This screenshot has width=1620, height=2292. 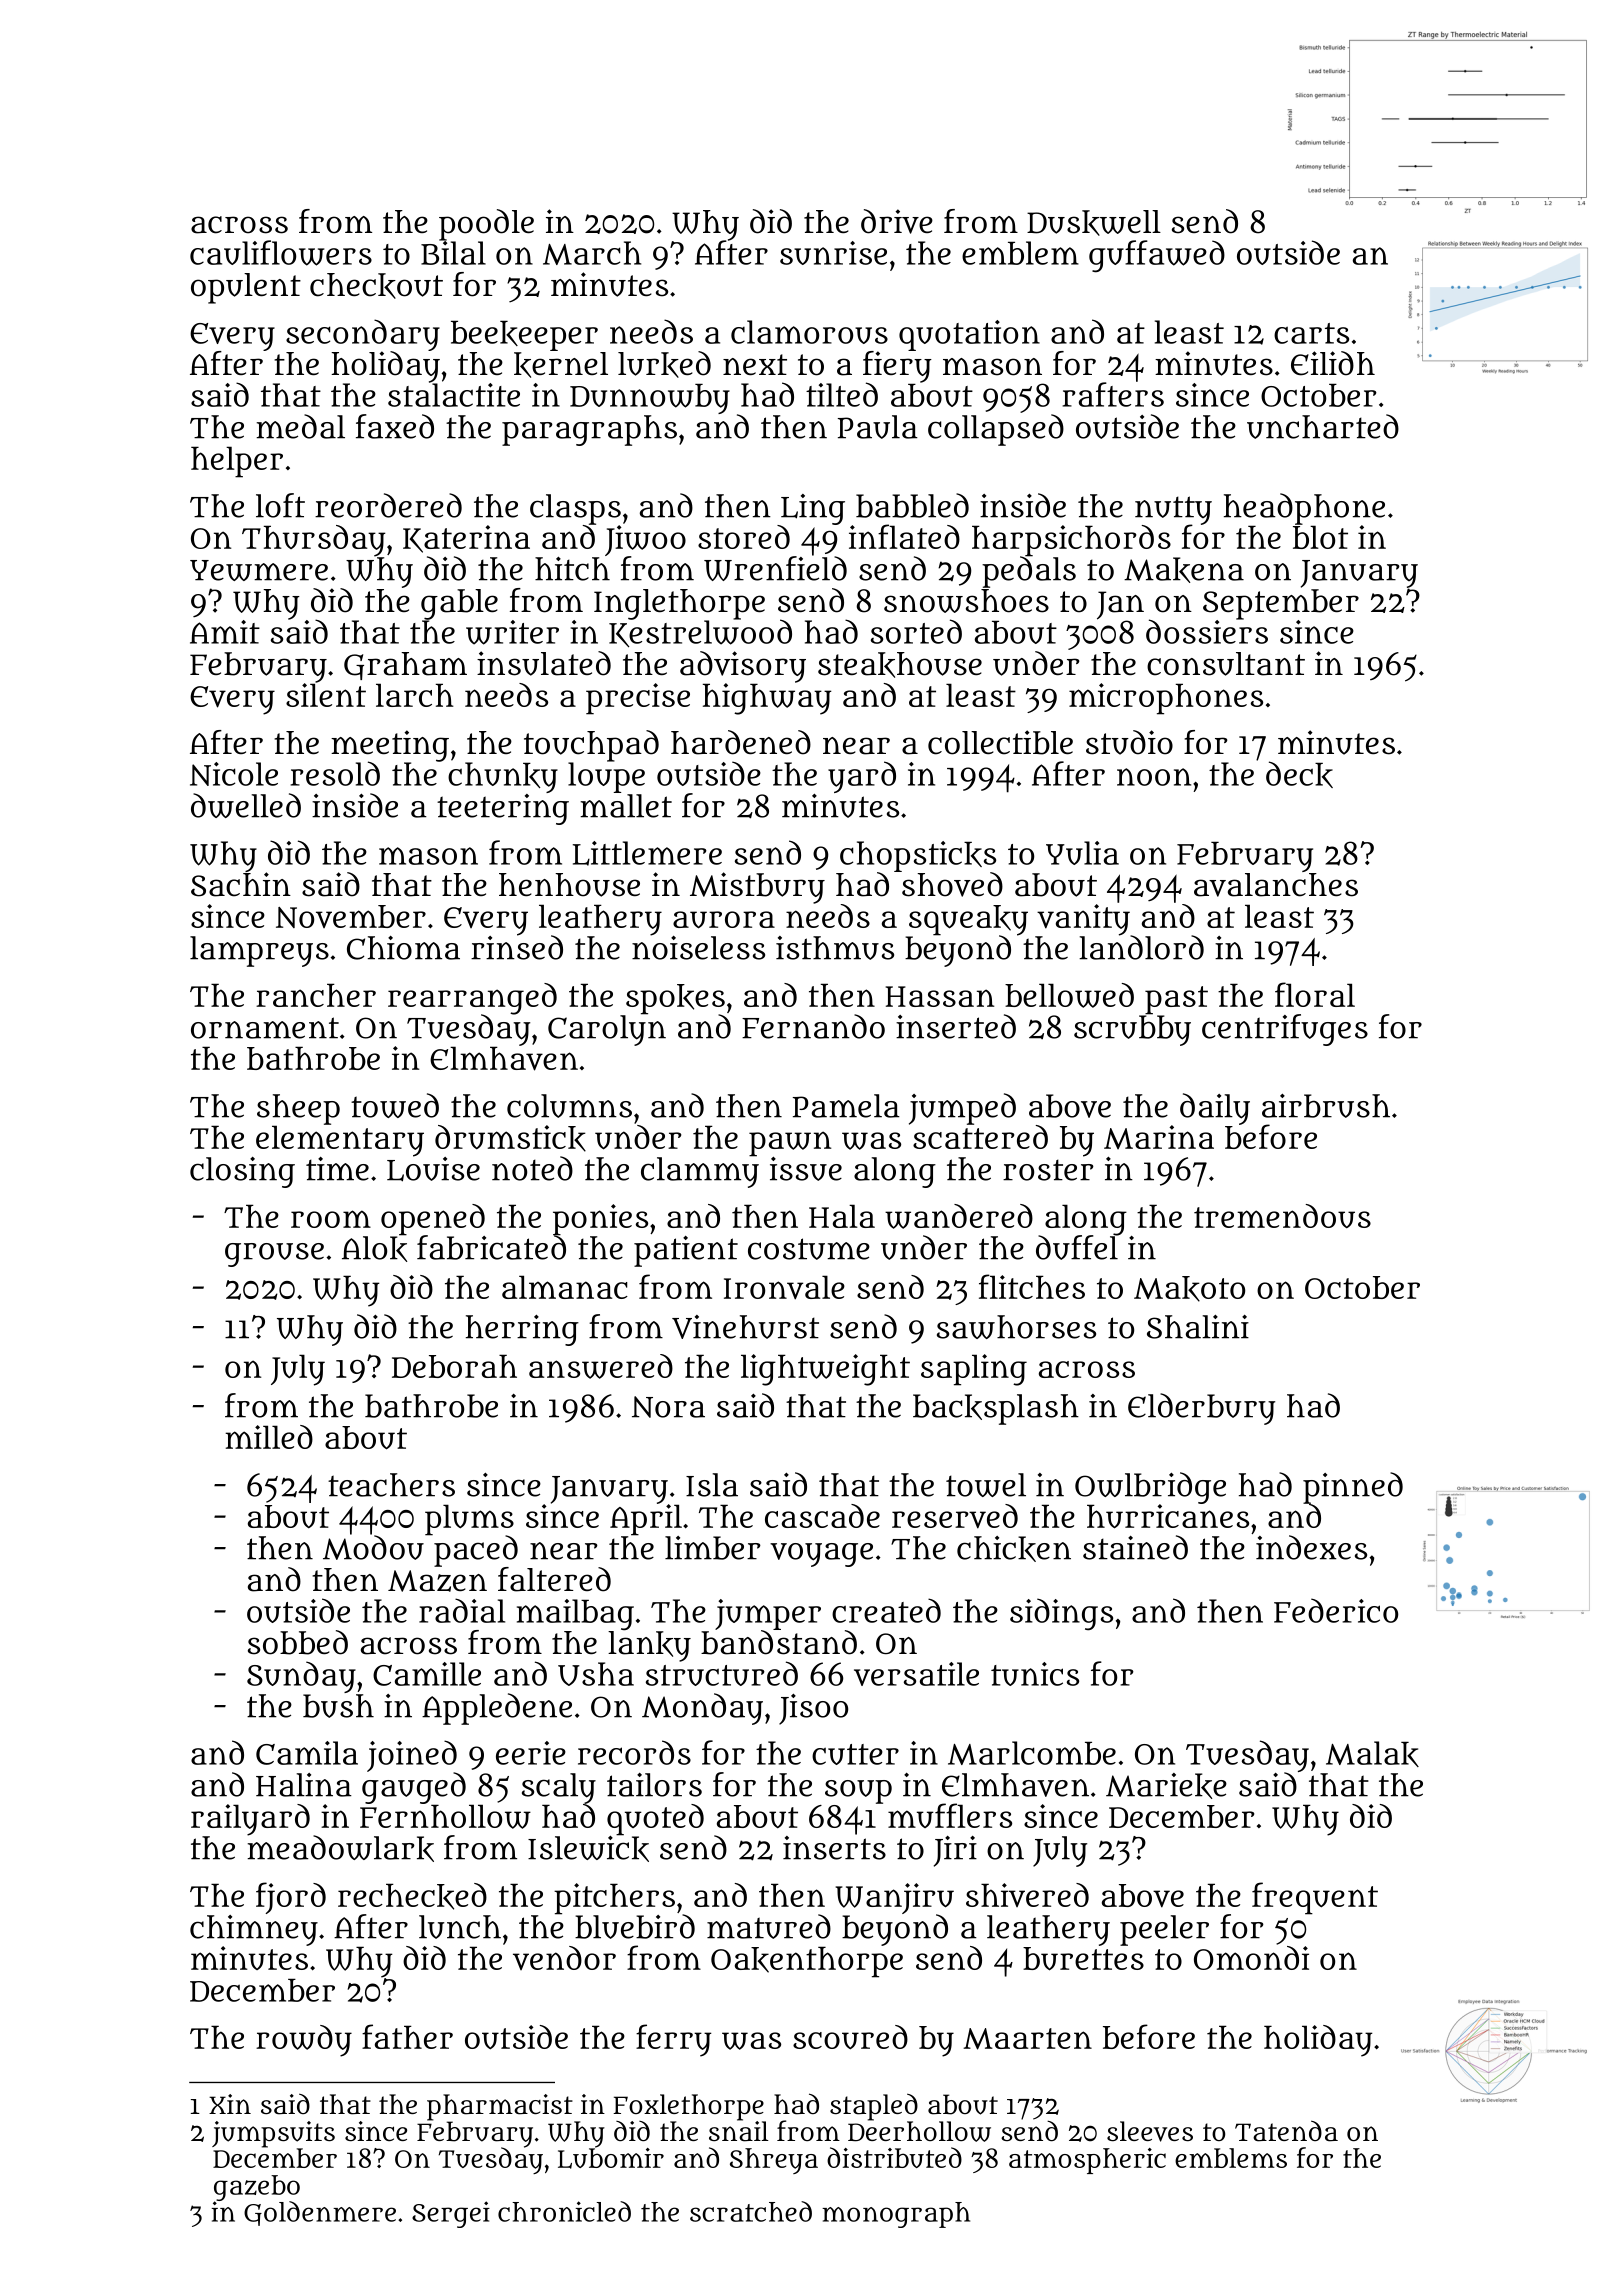 What do you see at coordinates (912, 505) in the screenshot?
I see `babbled` at bounding box center [912, 505].
